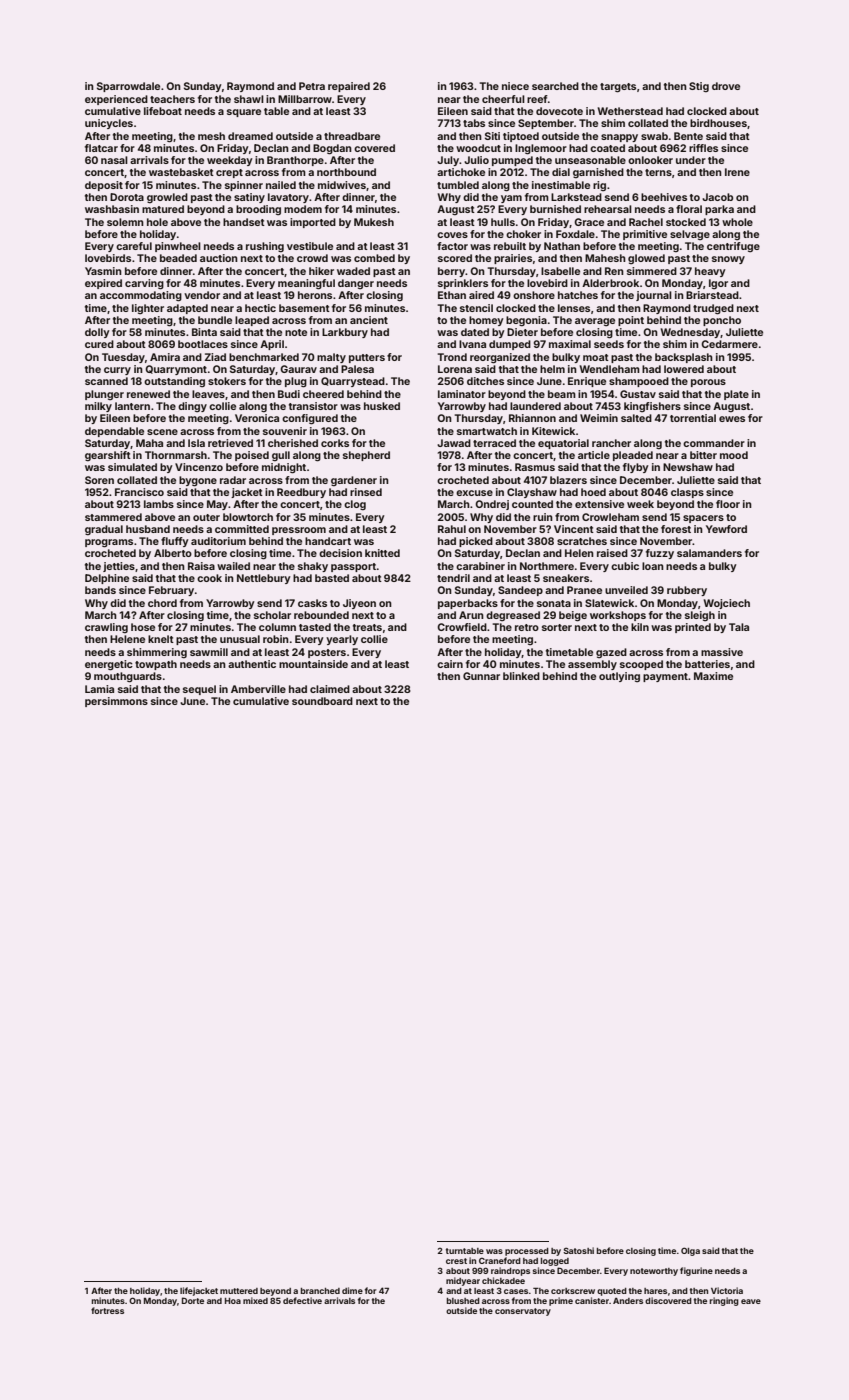 The height and width of the image is (1400, 849). I want to click on Petra, so click(312, 86).
